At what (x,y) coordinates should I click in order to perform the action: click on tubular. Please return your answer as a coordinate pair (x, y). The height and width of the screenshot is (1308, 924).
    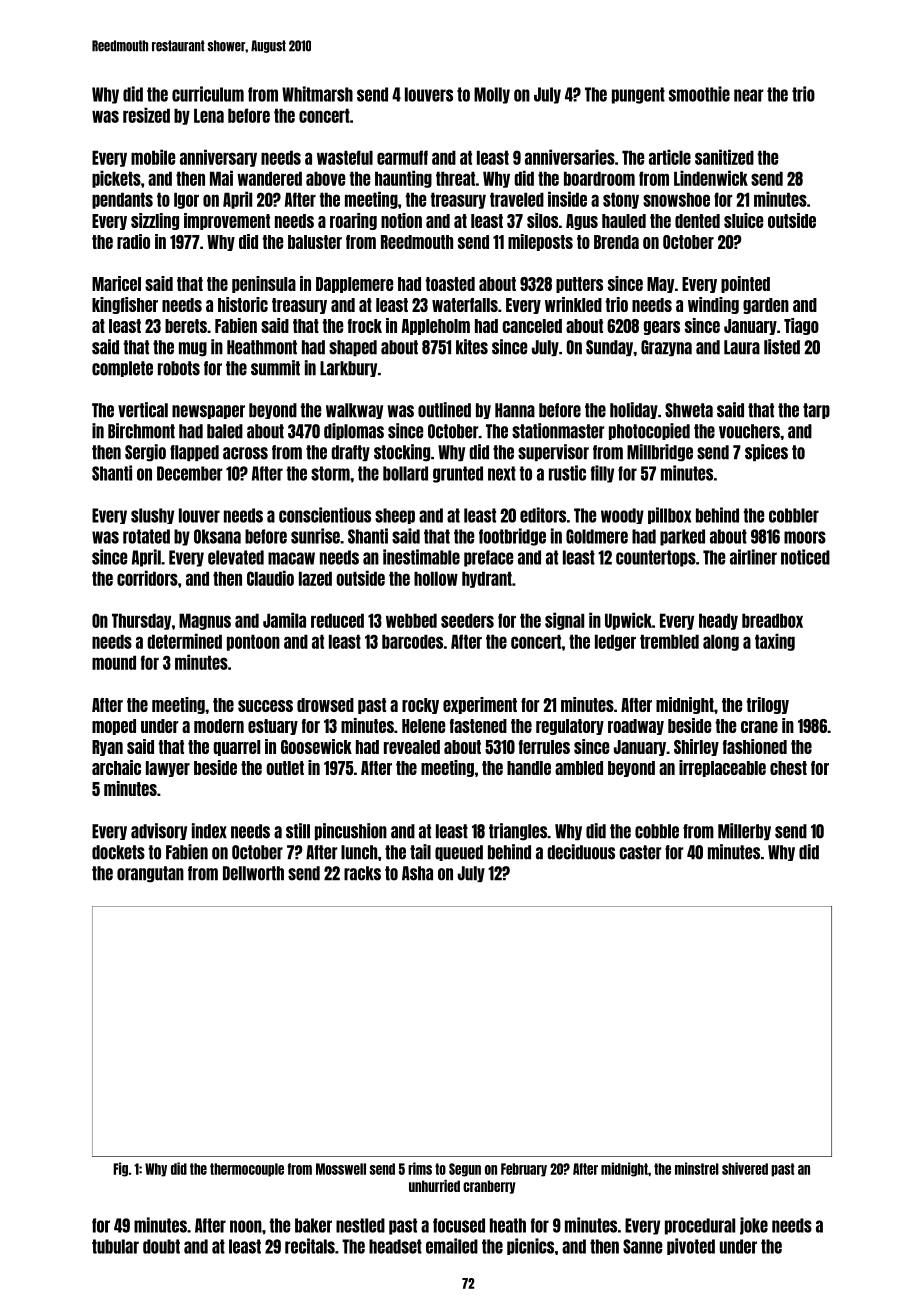
    Looking at the image, I should click on (115, 1246).
